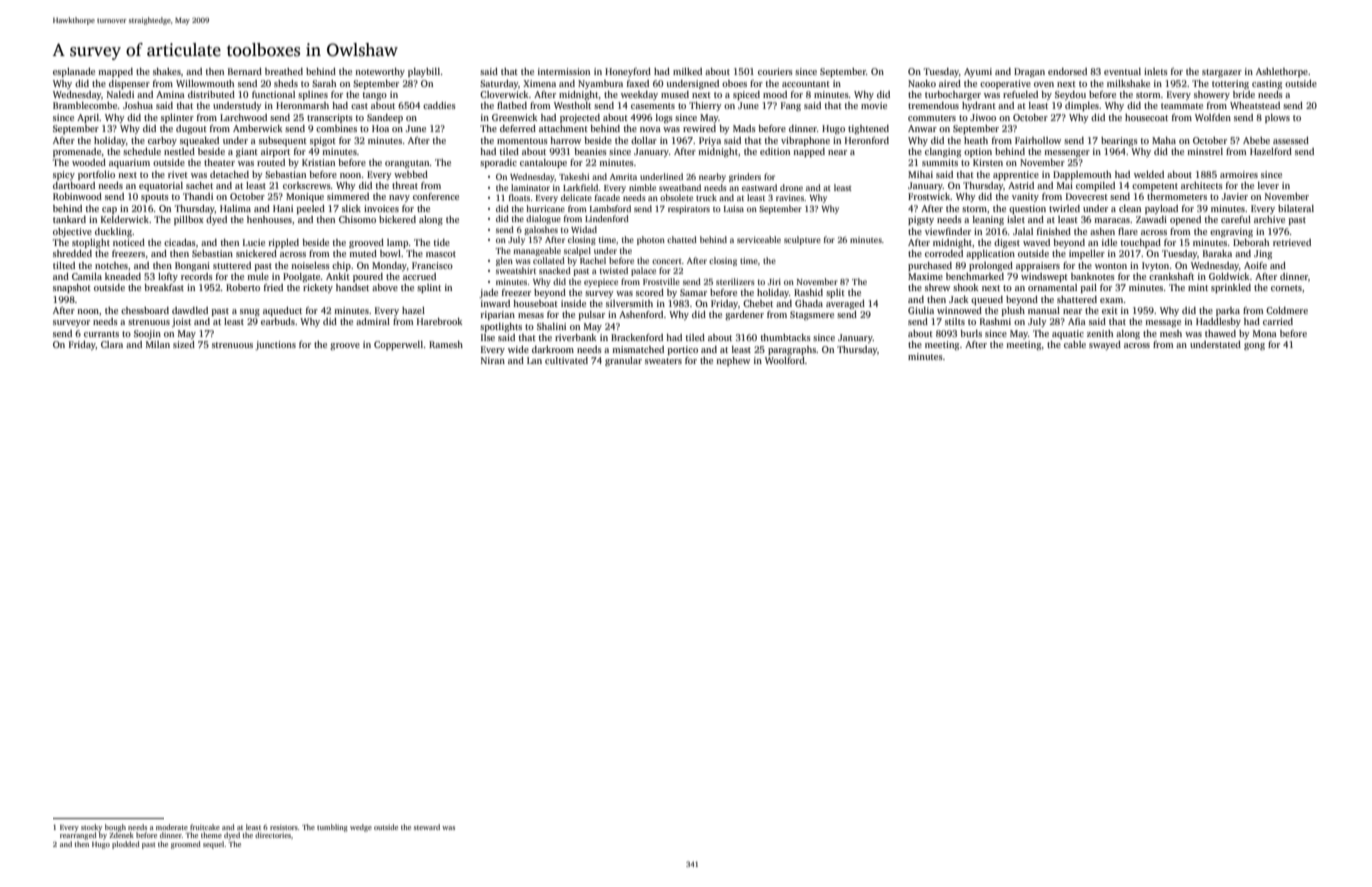 The width and height of the screenshot is (1372, 887). I want to click on milked, so click(687, 71).
